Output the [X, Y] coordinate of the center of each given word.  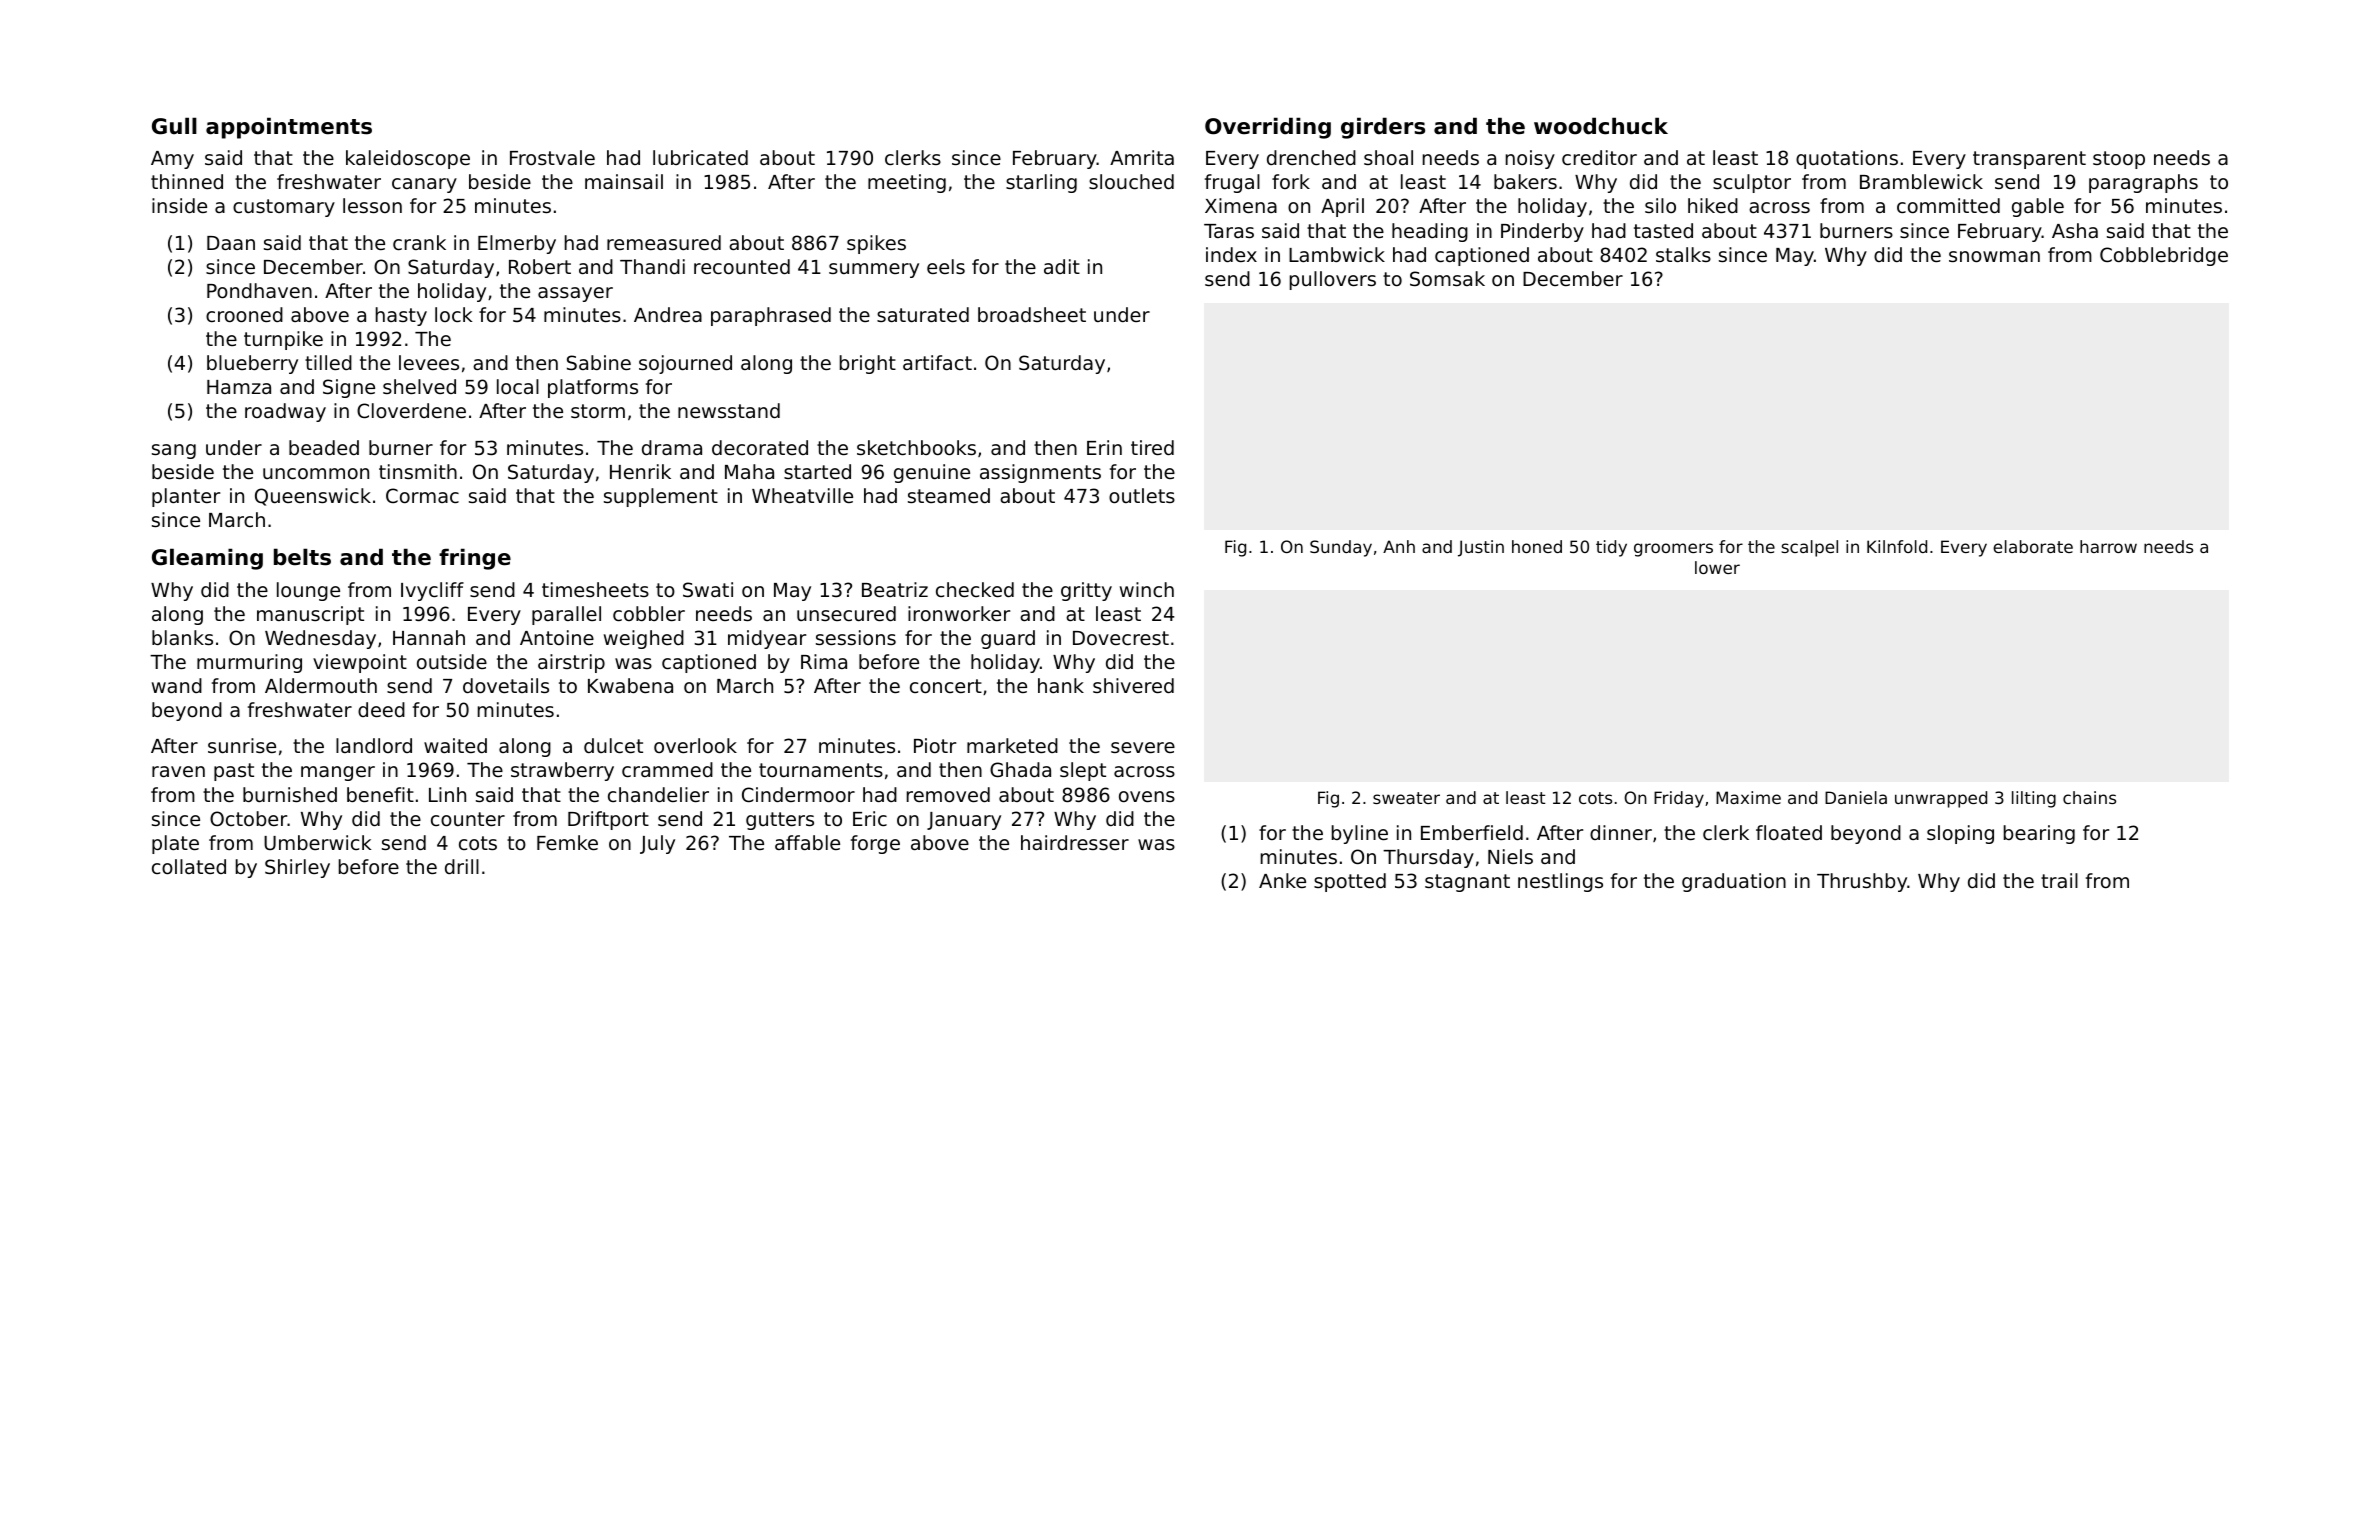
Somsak [1447, 278]
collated [189, 866]
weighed [644, 639]
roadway [285, 412]
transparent [2029, 160]
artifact [937, 362]
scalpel [1809, 548]
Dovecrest [1121, 638]
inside [179, 205]
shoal [1388, 157]
